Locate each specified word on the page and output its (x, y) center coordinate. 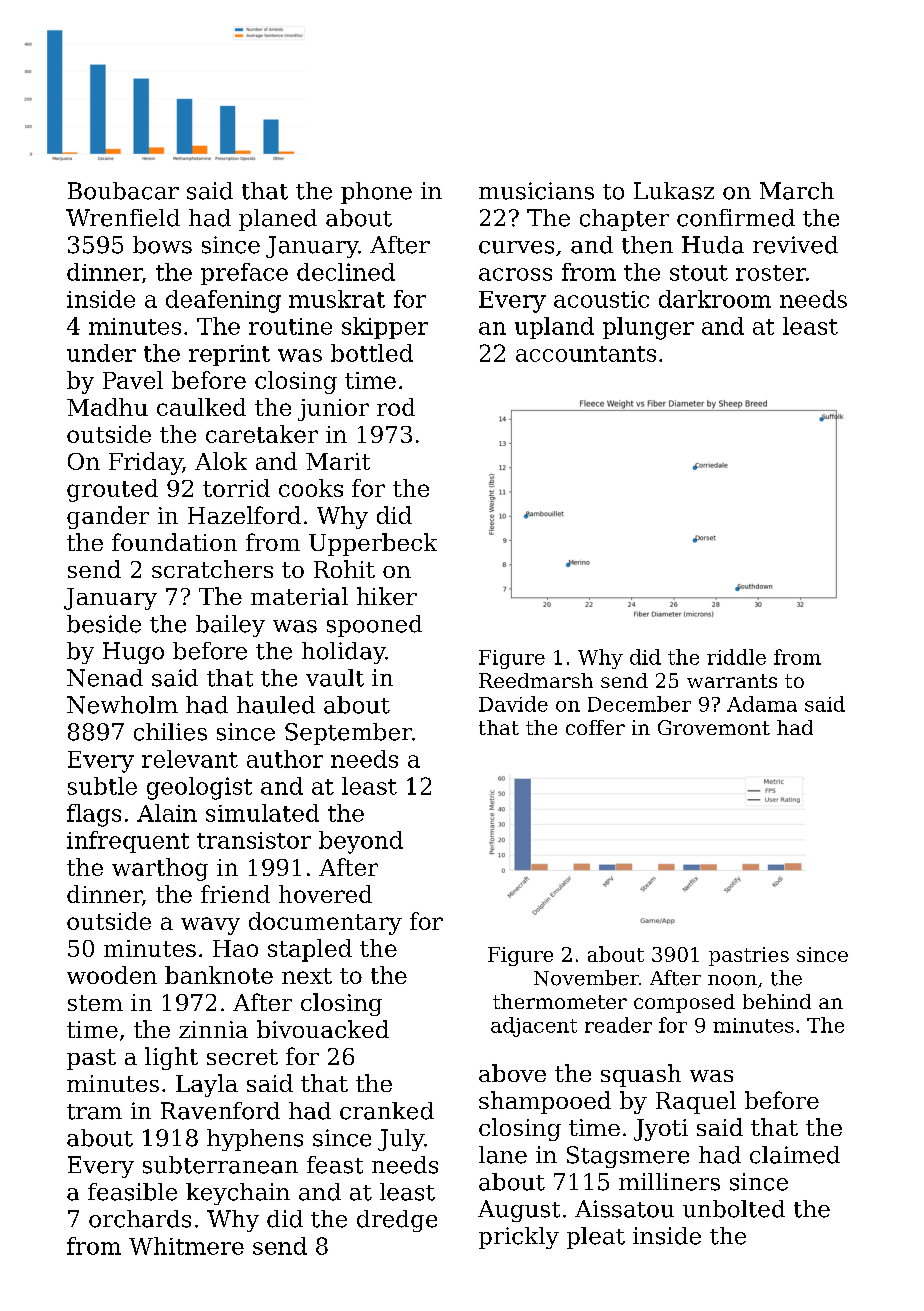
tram (94, 1112)
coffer (595, 727)
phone (376, 193)
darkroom (715, 299)
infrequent (128, 842)
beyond (361, 842)
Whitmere (186, 1246)
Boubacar (123, 191)
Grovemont (714, 727)
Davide (513, 704)
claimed (795, 1155)
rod (396, 407)
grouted (112, 490)
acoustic (601, 299)
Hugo (133, 653)
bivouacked (323, 1029)
